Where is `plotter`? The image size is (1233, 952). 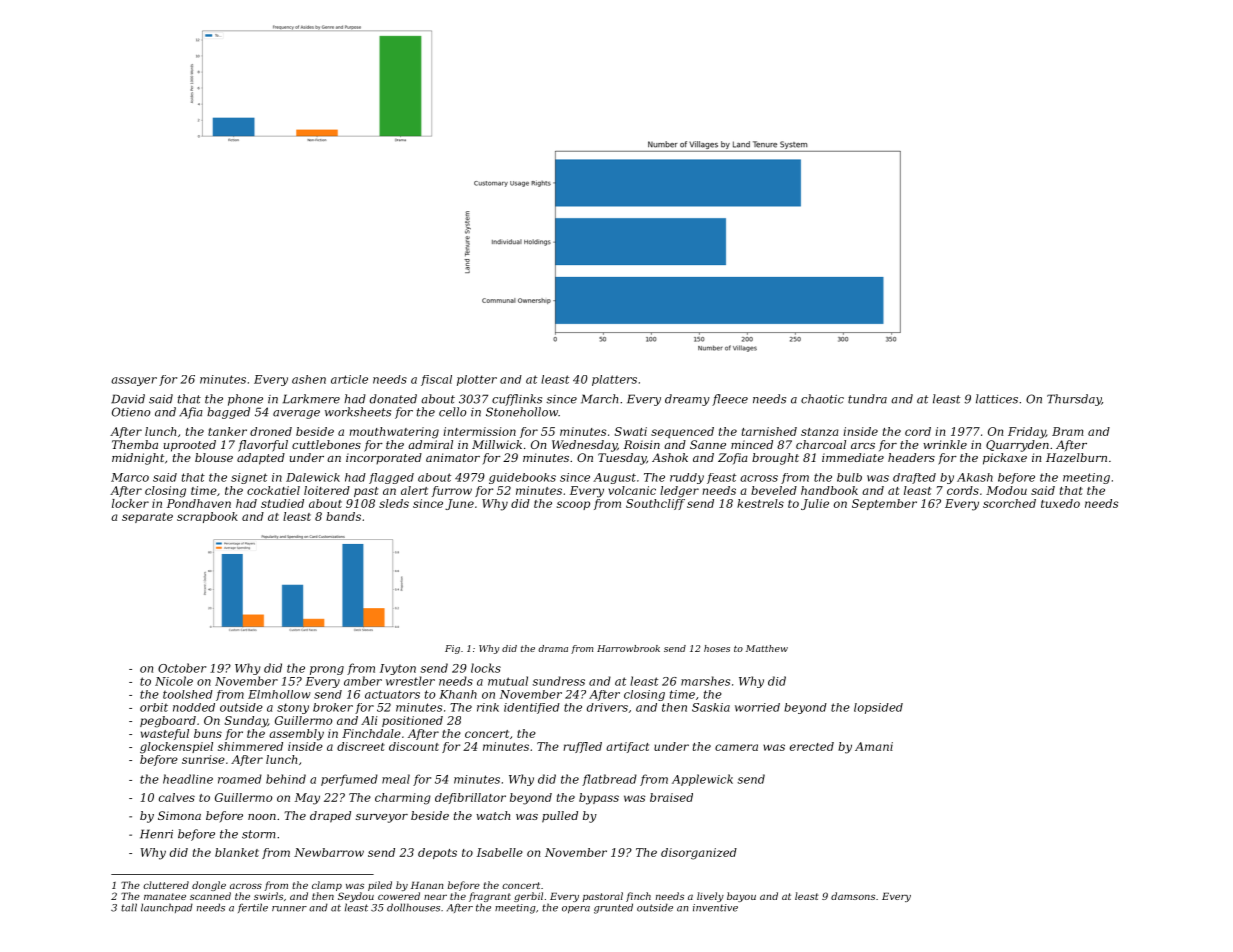
plotter is located at coordinates (477, 380).
